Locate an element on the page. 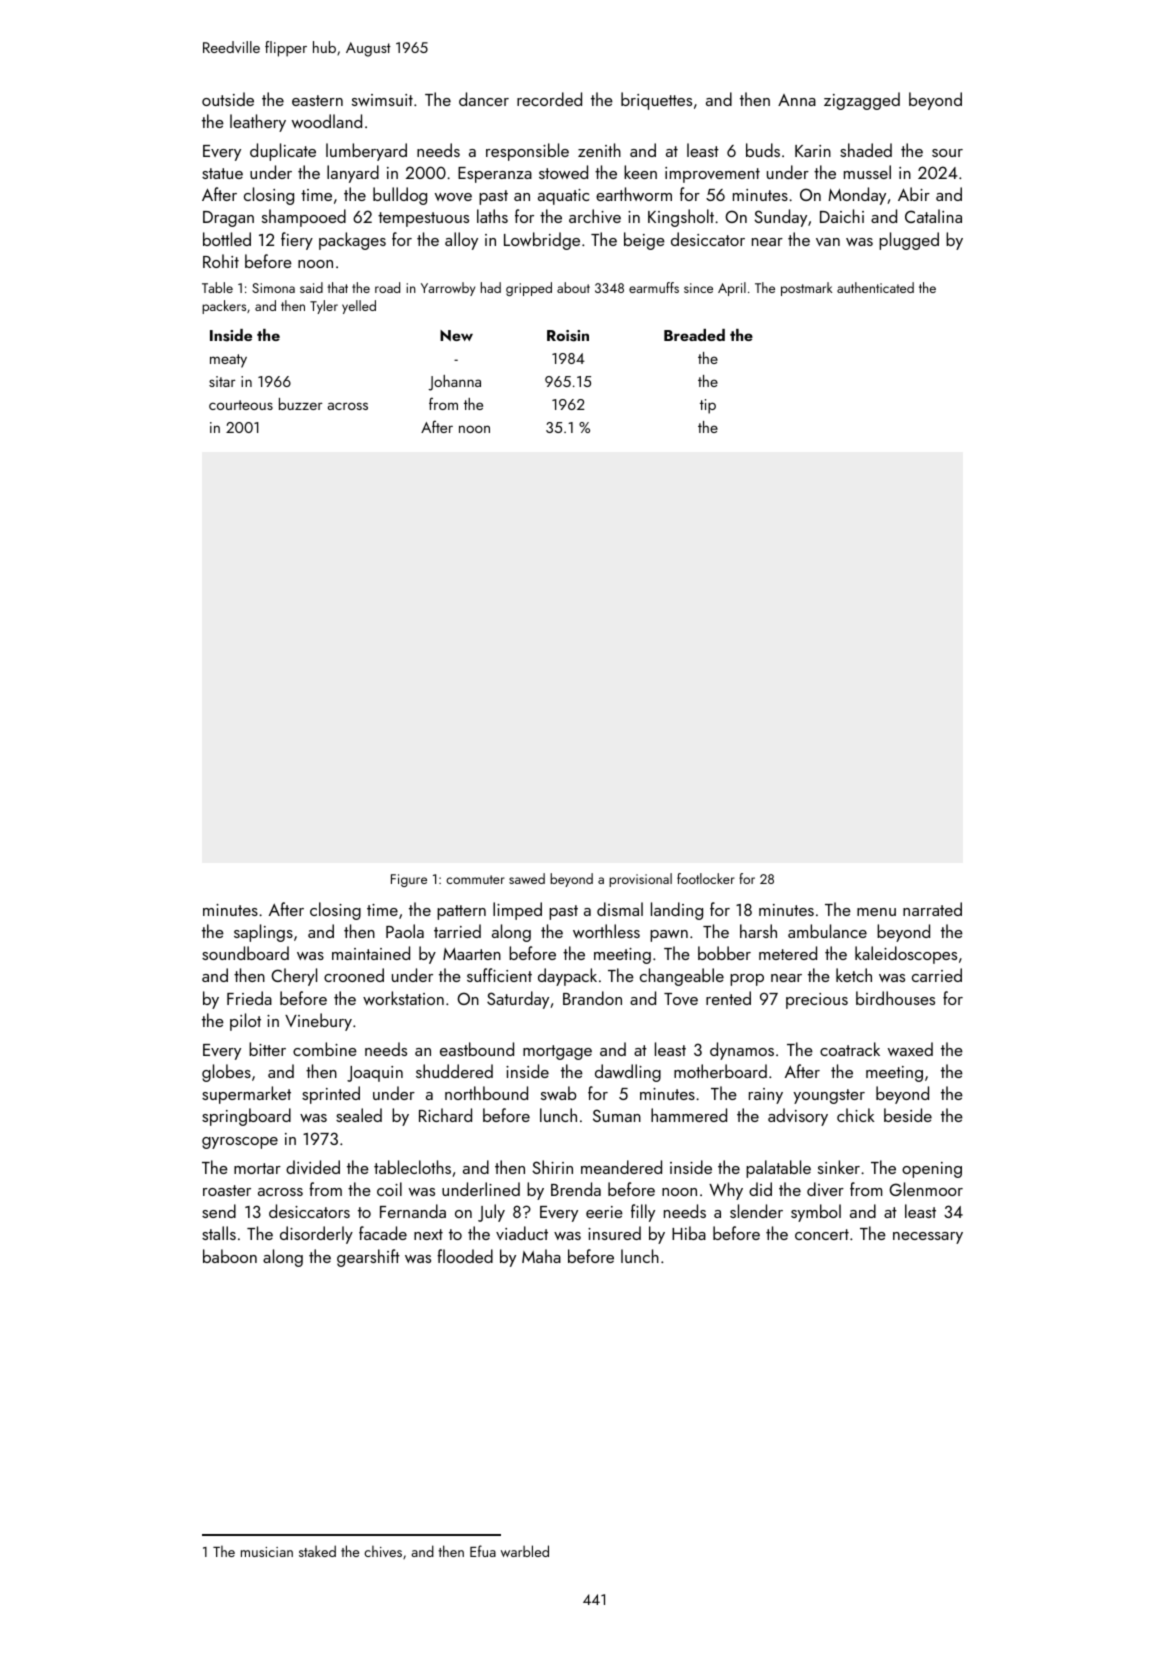 The image size is (1165, 1654). chives is located at coordinates (383, 1551).
